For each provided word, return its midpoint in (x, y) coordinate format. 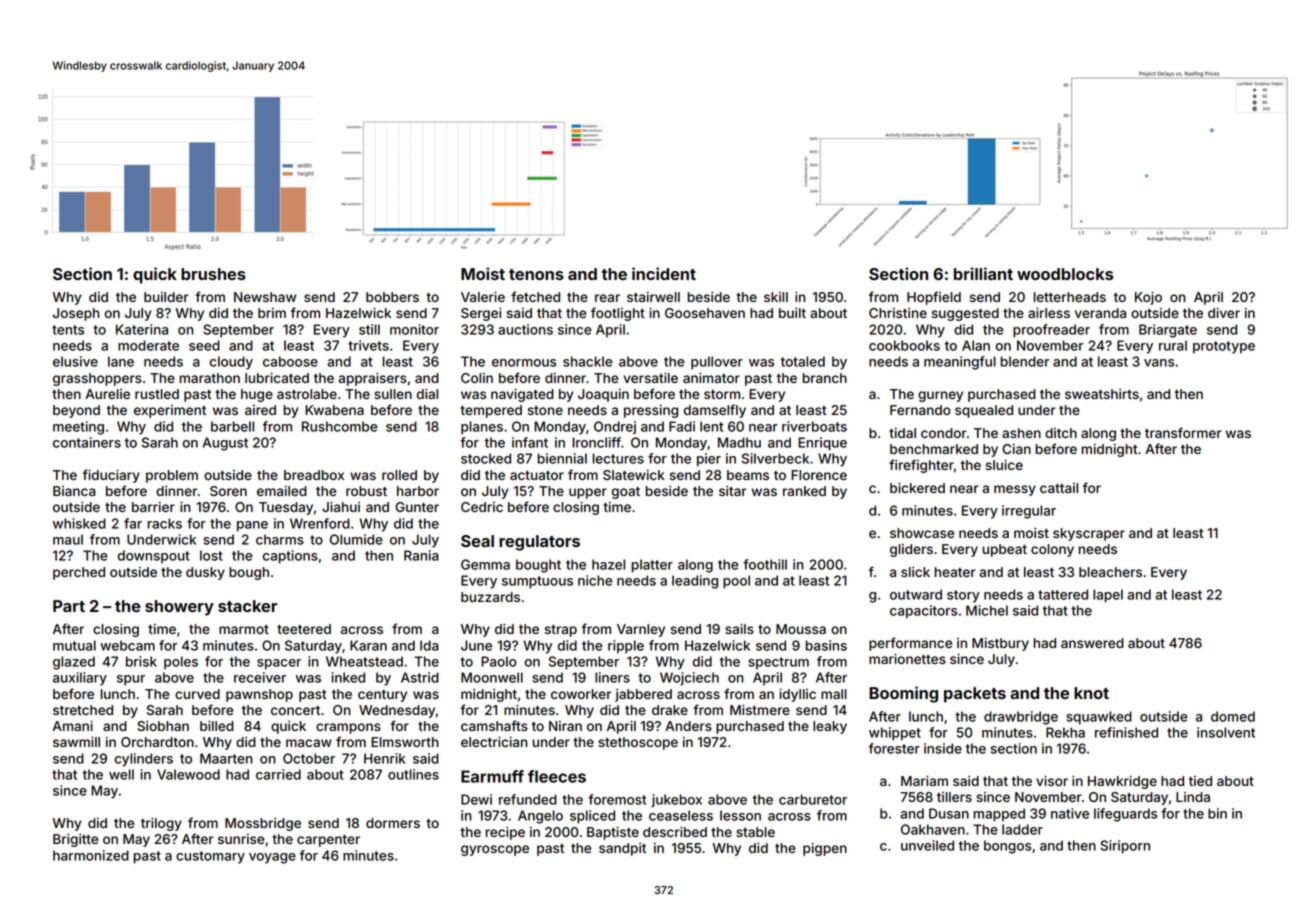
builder (166, 297)
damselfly (715, 411)
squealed (984, 411)
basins (826, 645)
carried (278, 774)
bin (1217, 813)
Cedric (482, 507)
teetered (304, 629)
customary (210, 857)
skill (776, 297)
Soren (228, 491)
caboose (290, 361)
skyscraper (1089, 534)
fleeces (557, 776)
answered (1092, 643)
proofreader (1051, 331)
